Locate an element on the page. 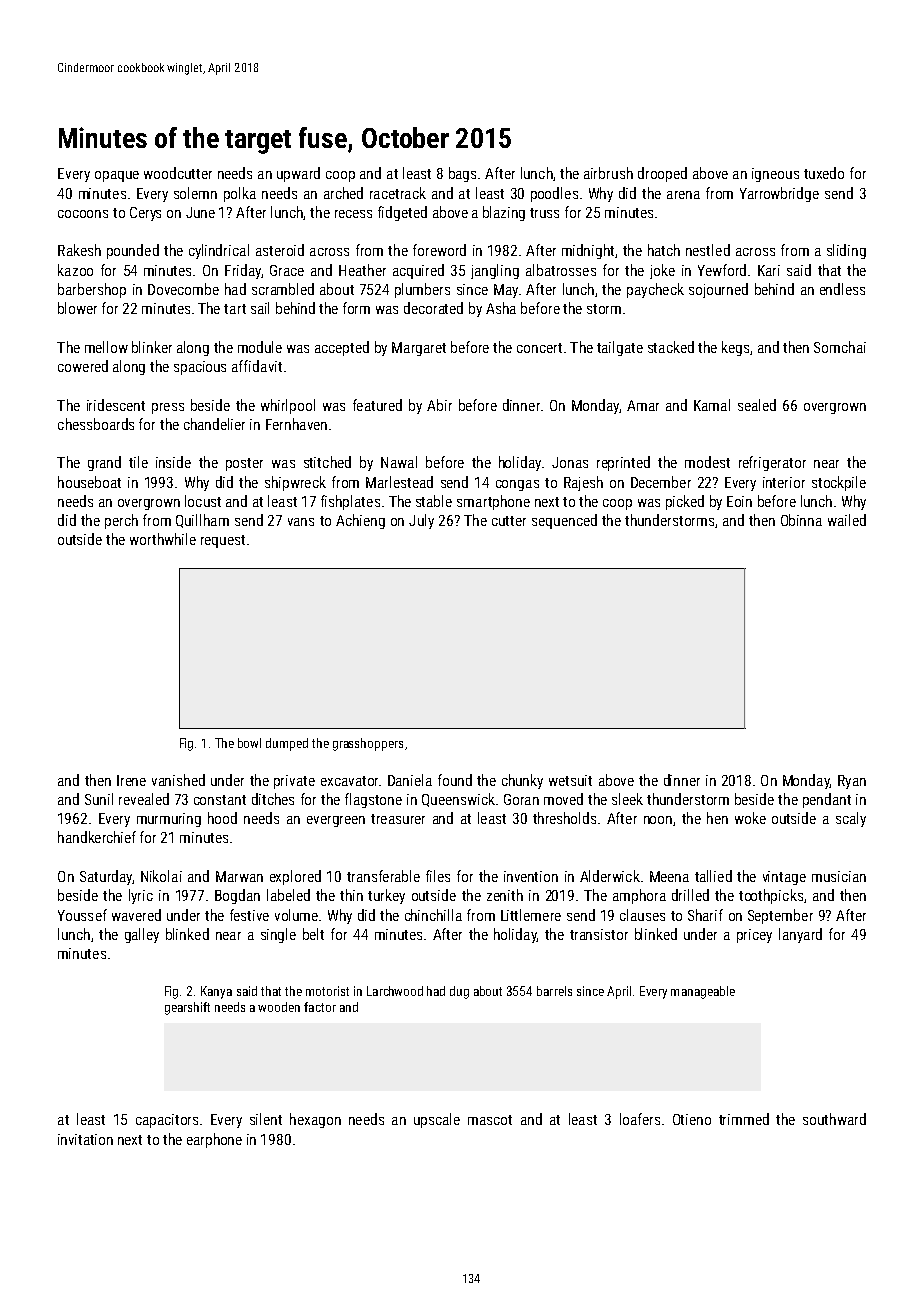 This page has height=1308, width=924. files is located at coordinates (438, 876).
